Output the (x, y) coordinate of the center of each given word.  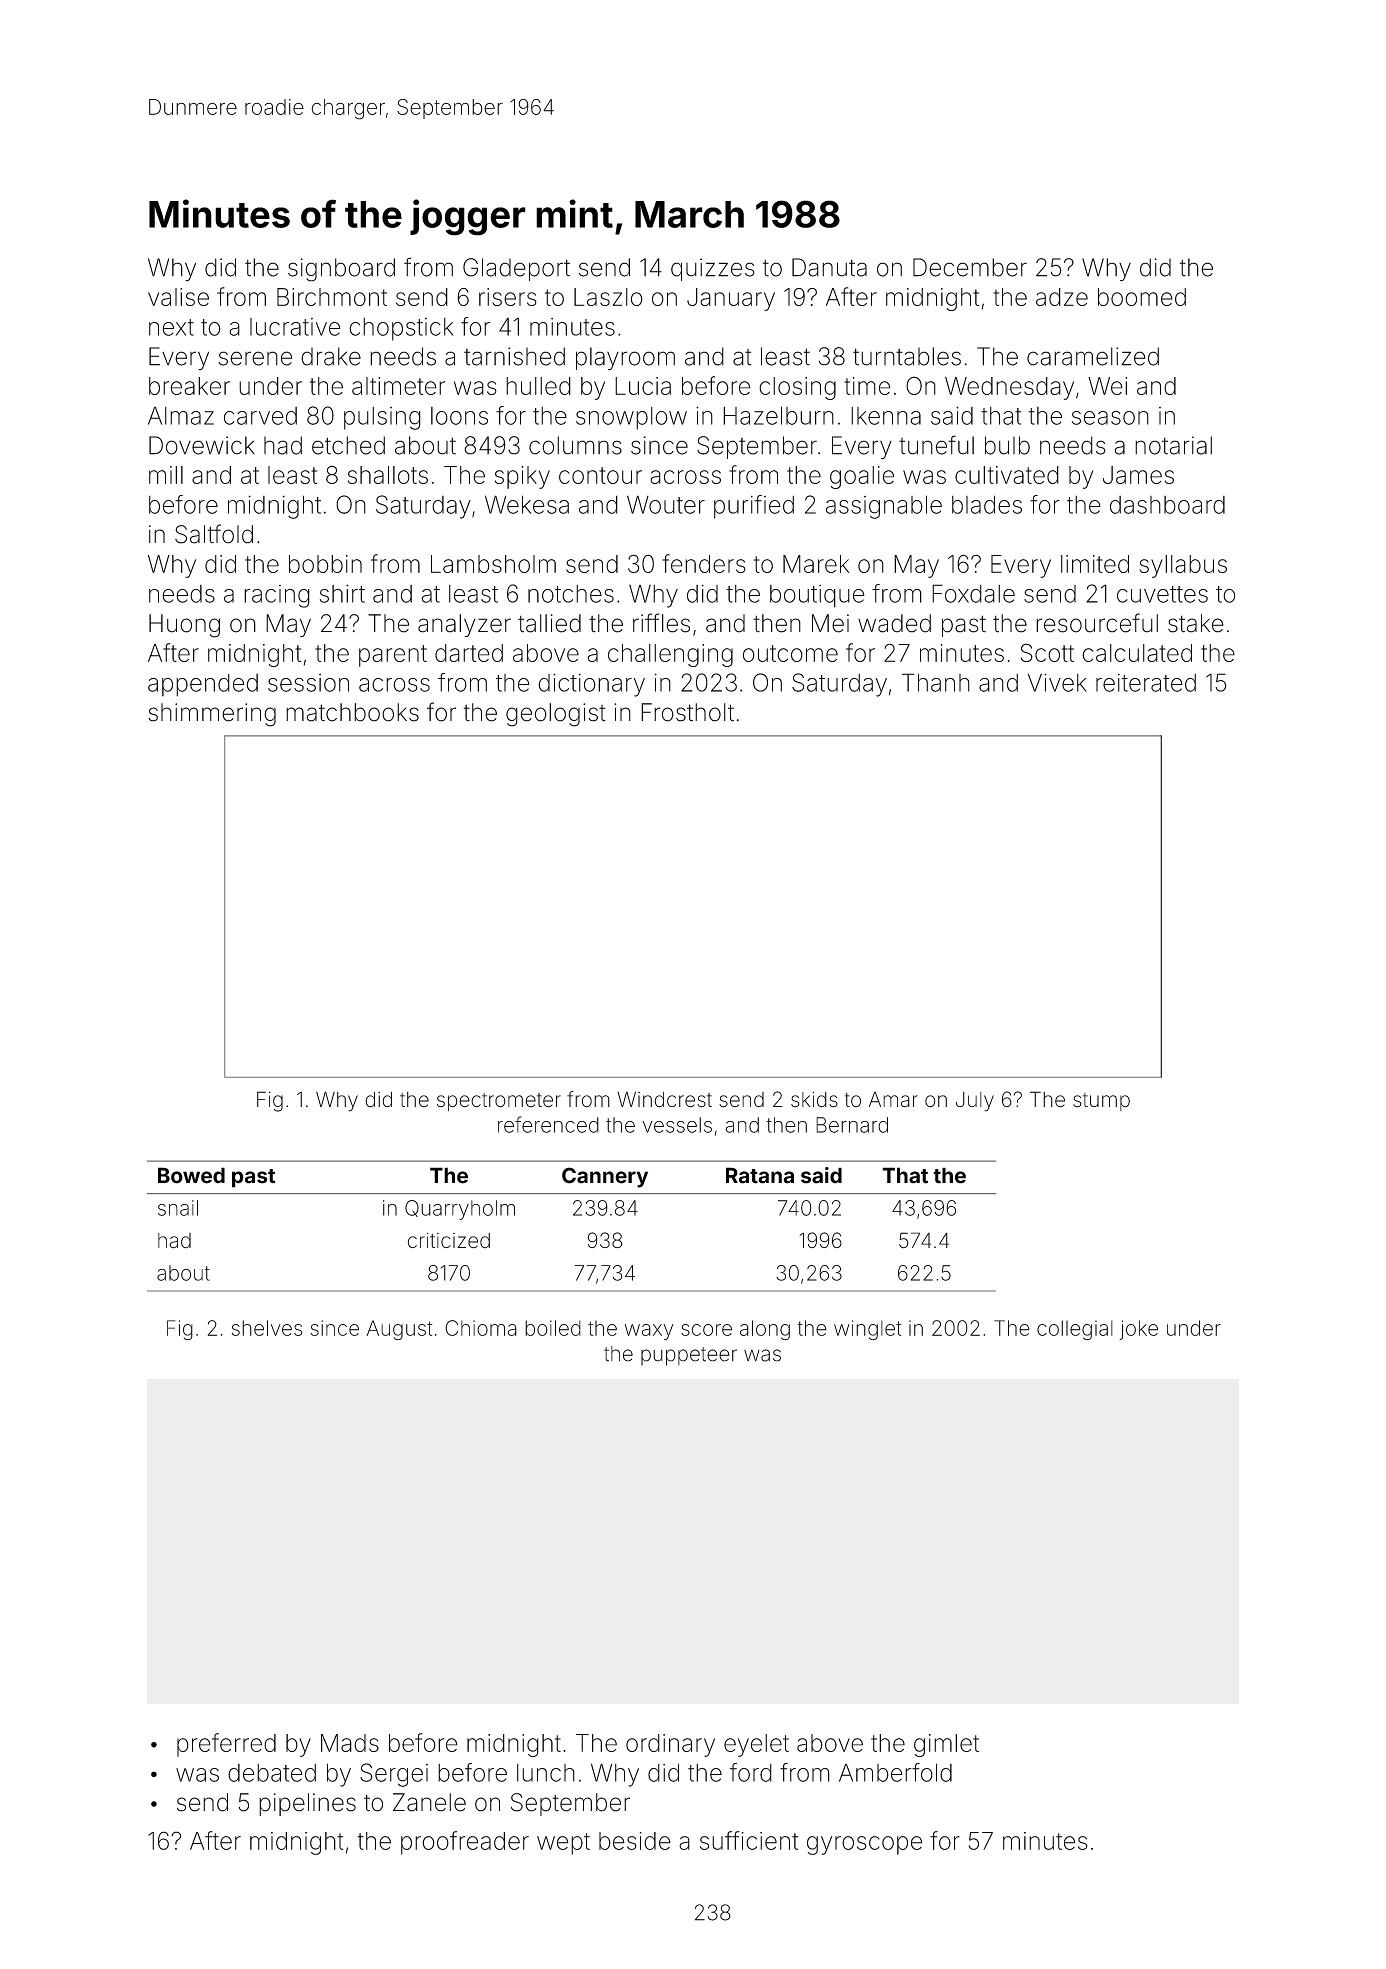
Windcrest (664, 1099)
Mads (350, 1743)
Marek (816, 564)
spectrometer (499, 1102)
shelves (267, 1328)
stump (1101, 1102)
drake (331, 356)
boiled (553, 1328)
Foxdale (973, 593)
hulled (538, 386)
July (975, 1102)
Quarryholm (460, 1210)
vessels (677, 1125)
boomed (1142, 297)
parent (393, 656)
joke (1138, 1330)
